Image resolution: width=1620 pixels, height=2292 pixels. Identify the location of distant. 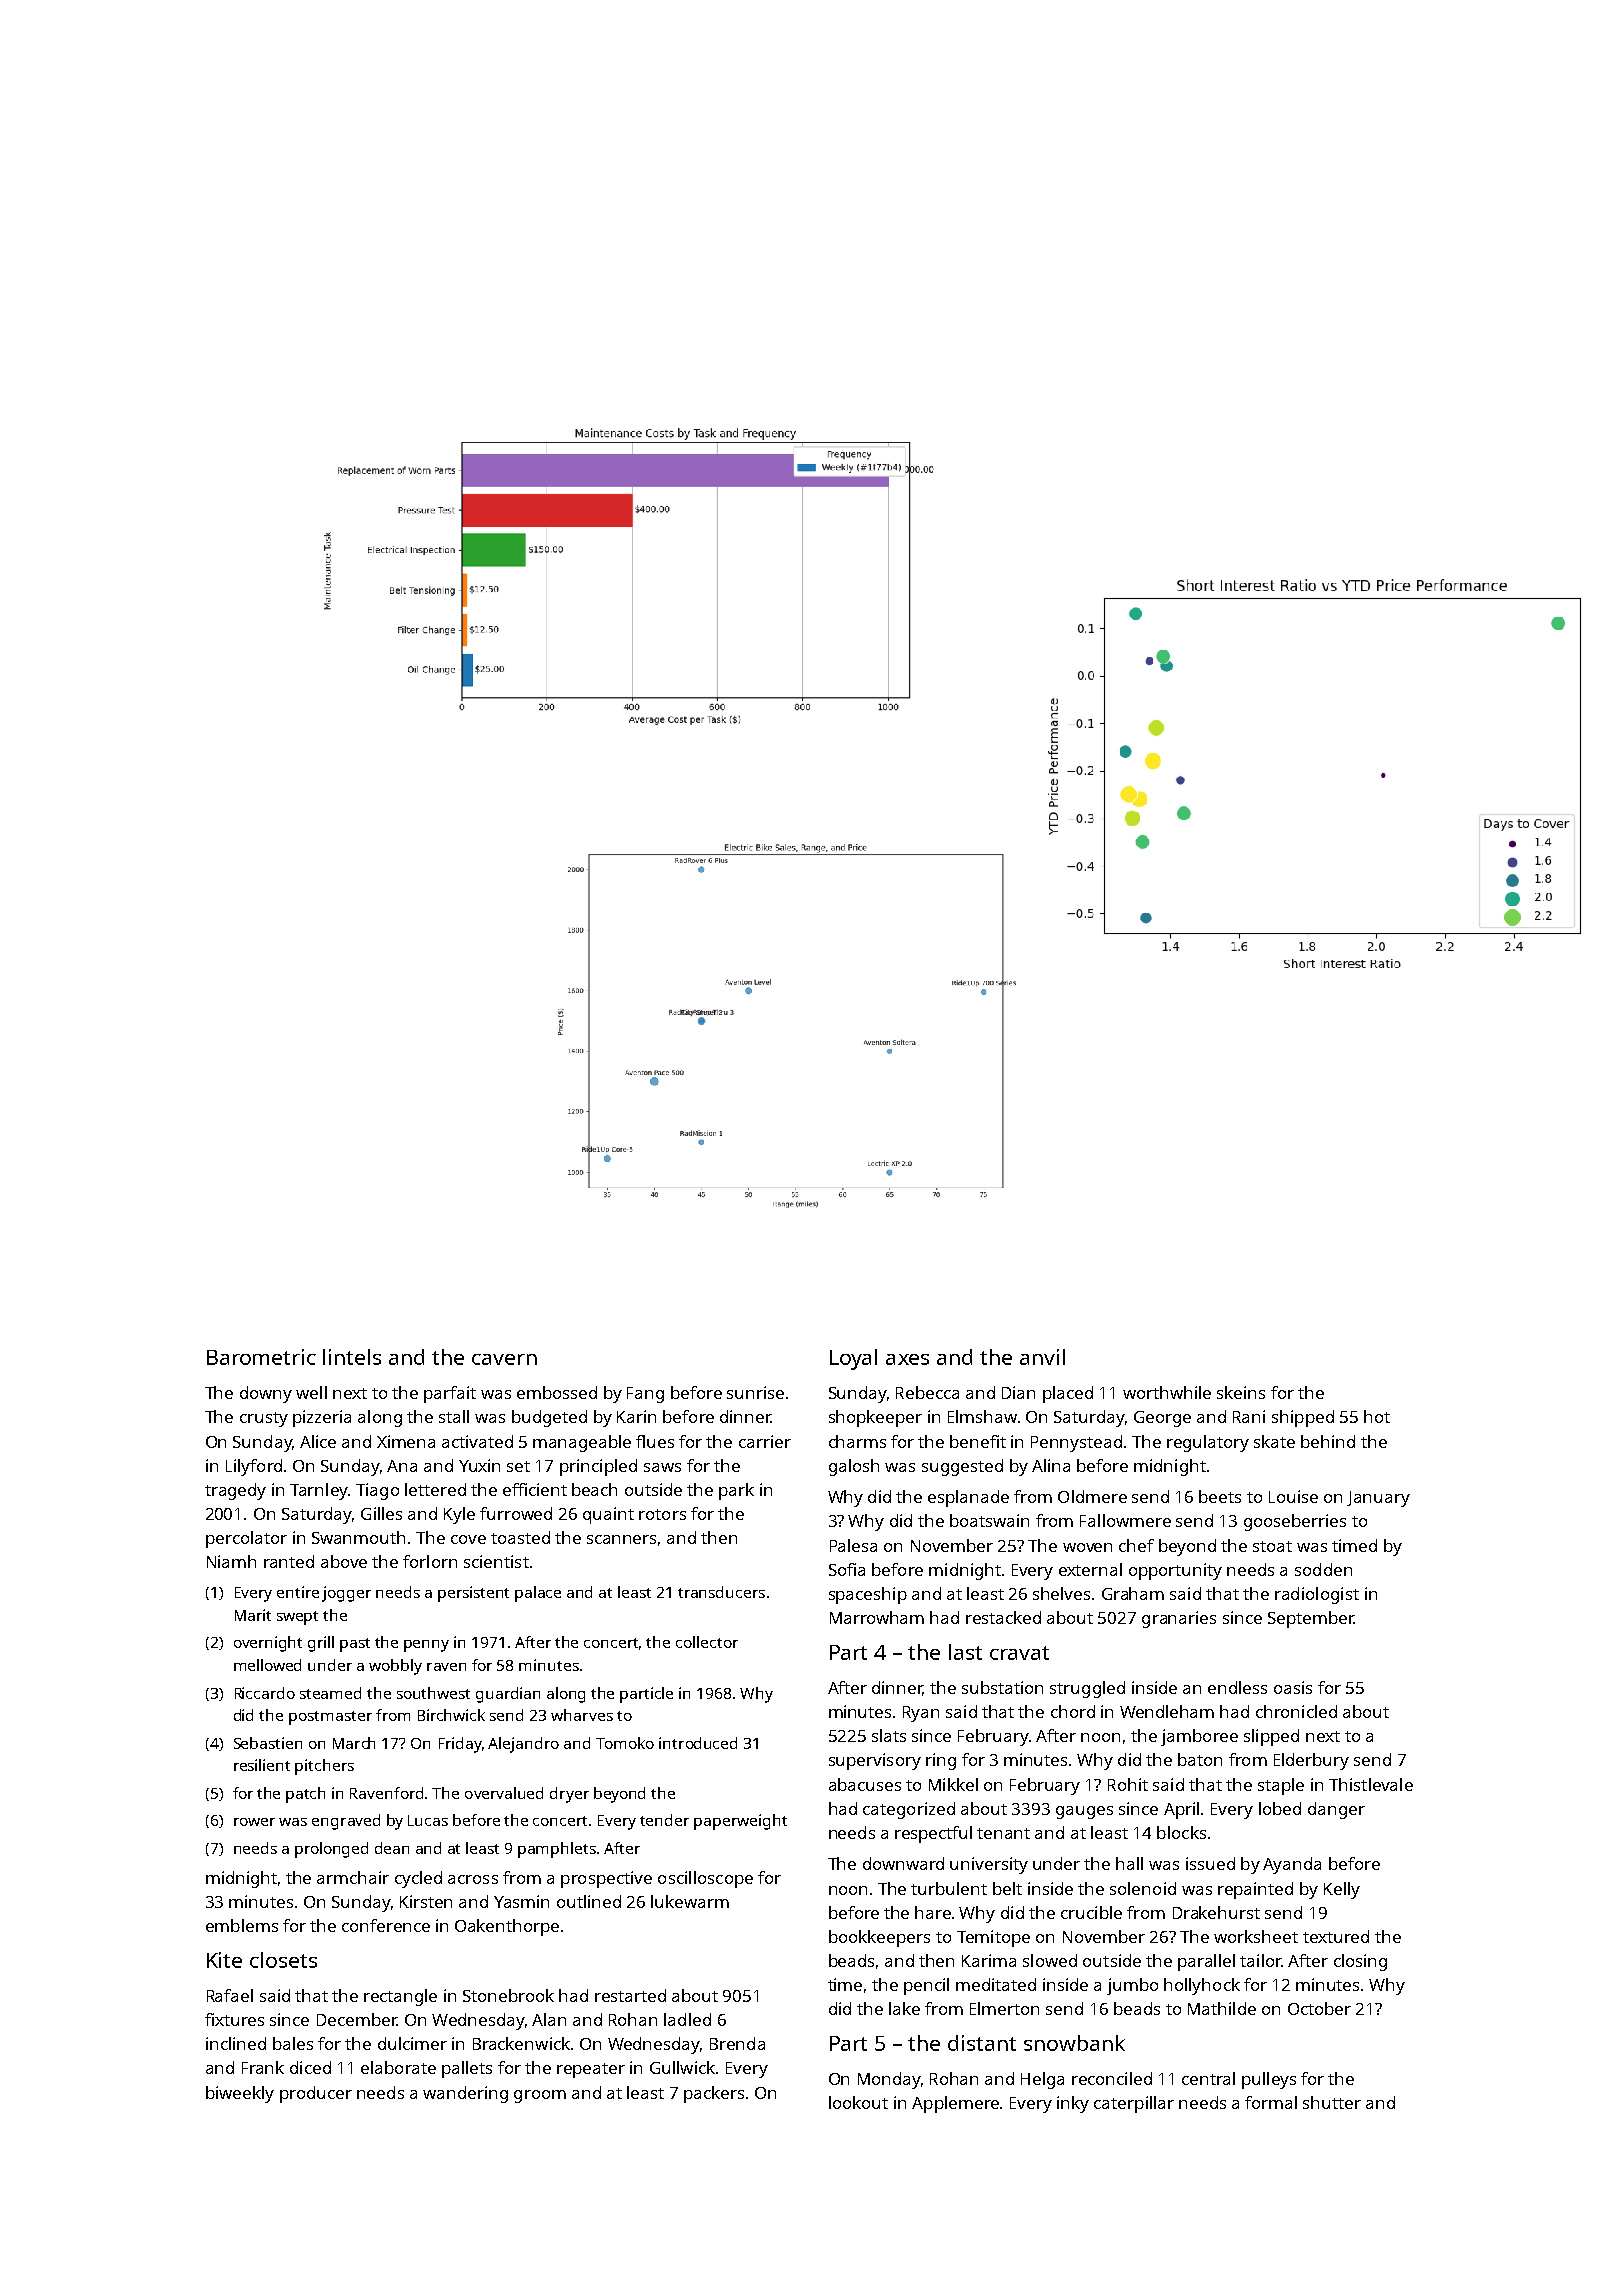
(982, 2043).
